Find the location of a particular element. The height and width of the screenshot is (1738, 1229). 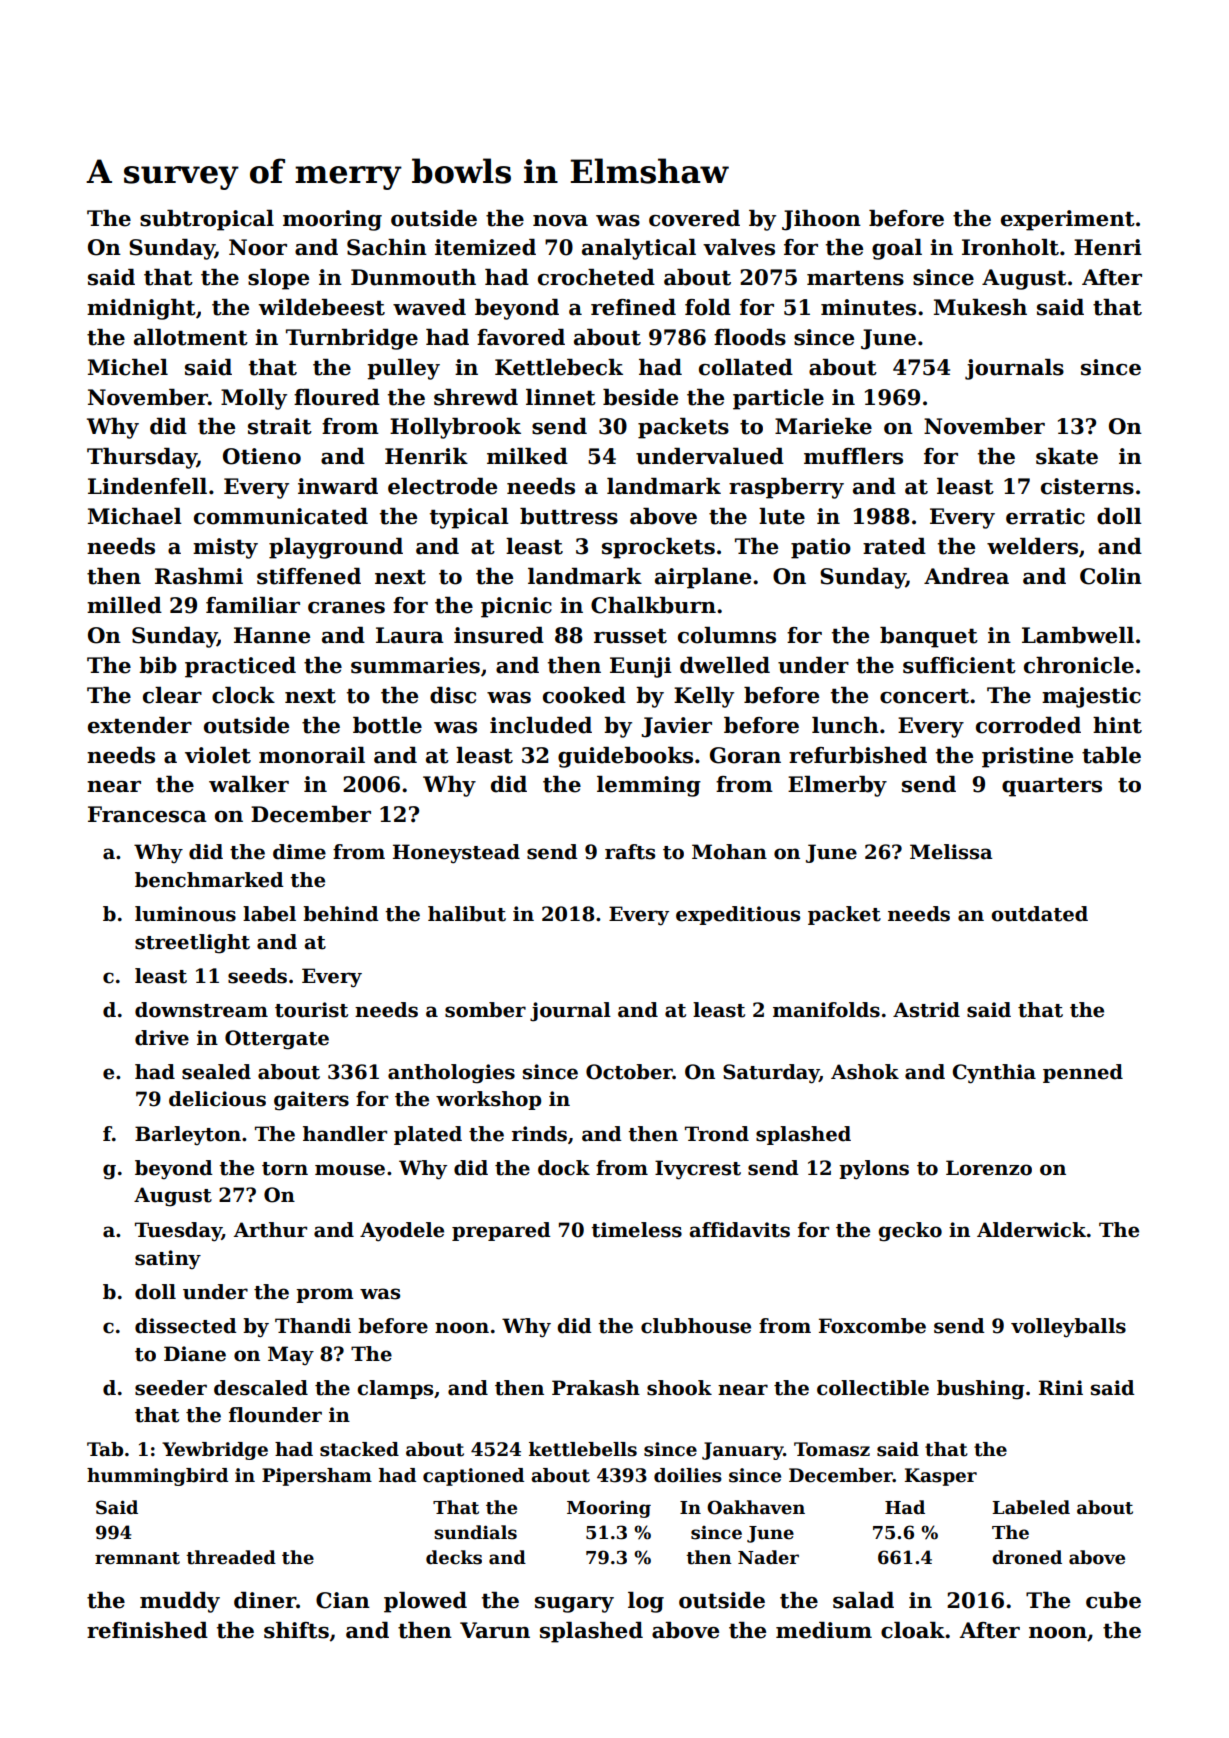

Cian is located at coordinates (343, 1600).
